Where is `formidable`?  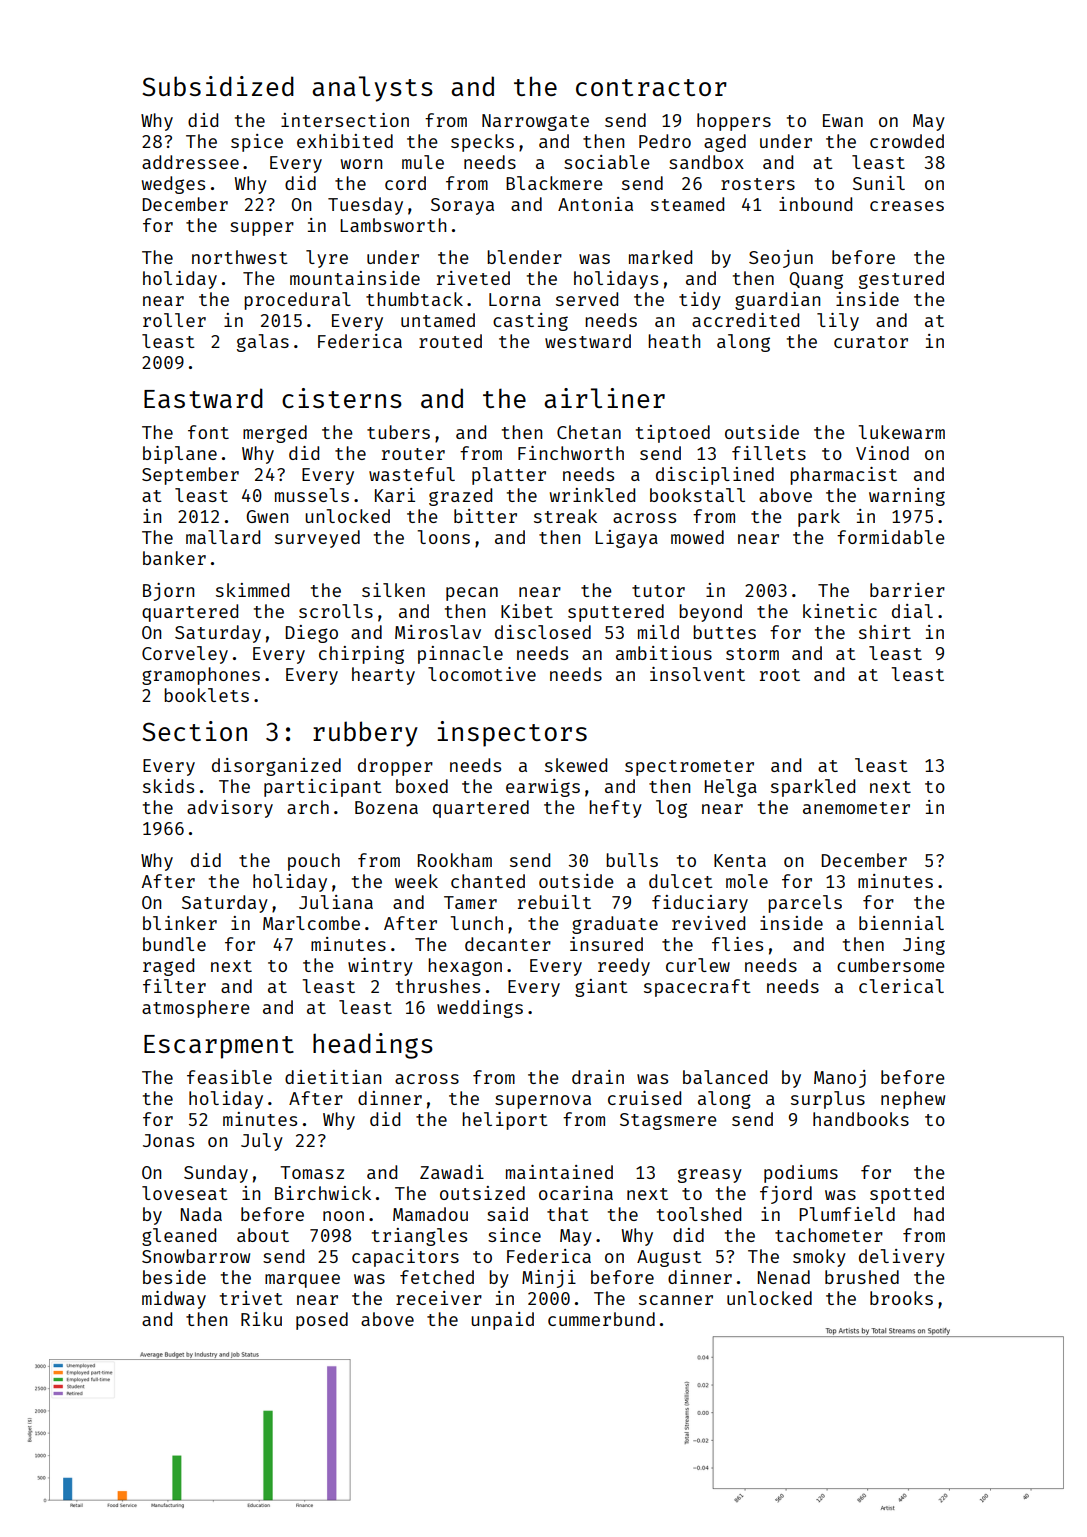
formidable is located at coordinates (891, 537).
